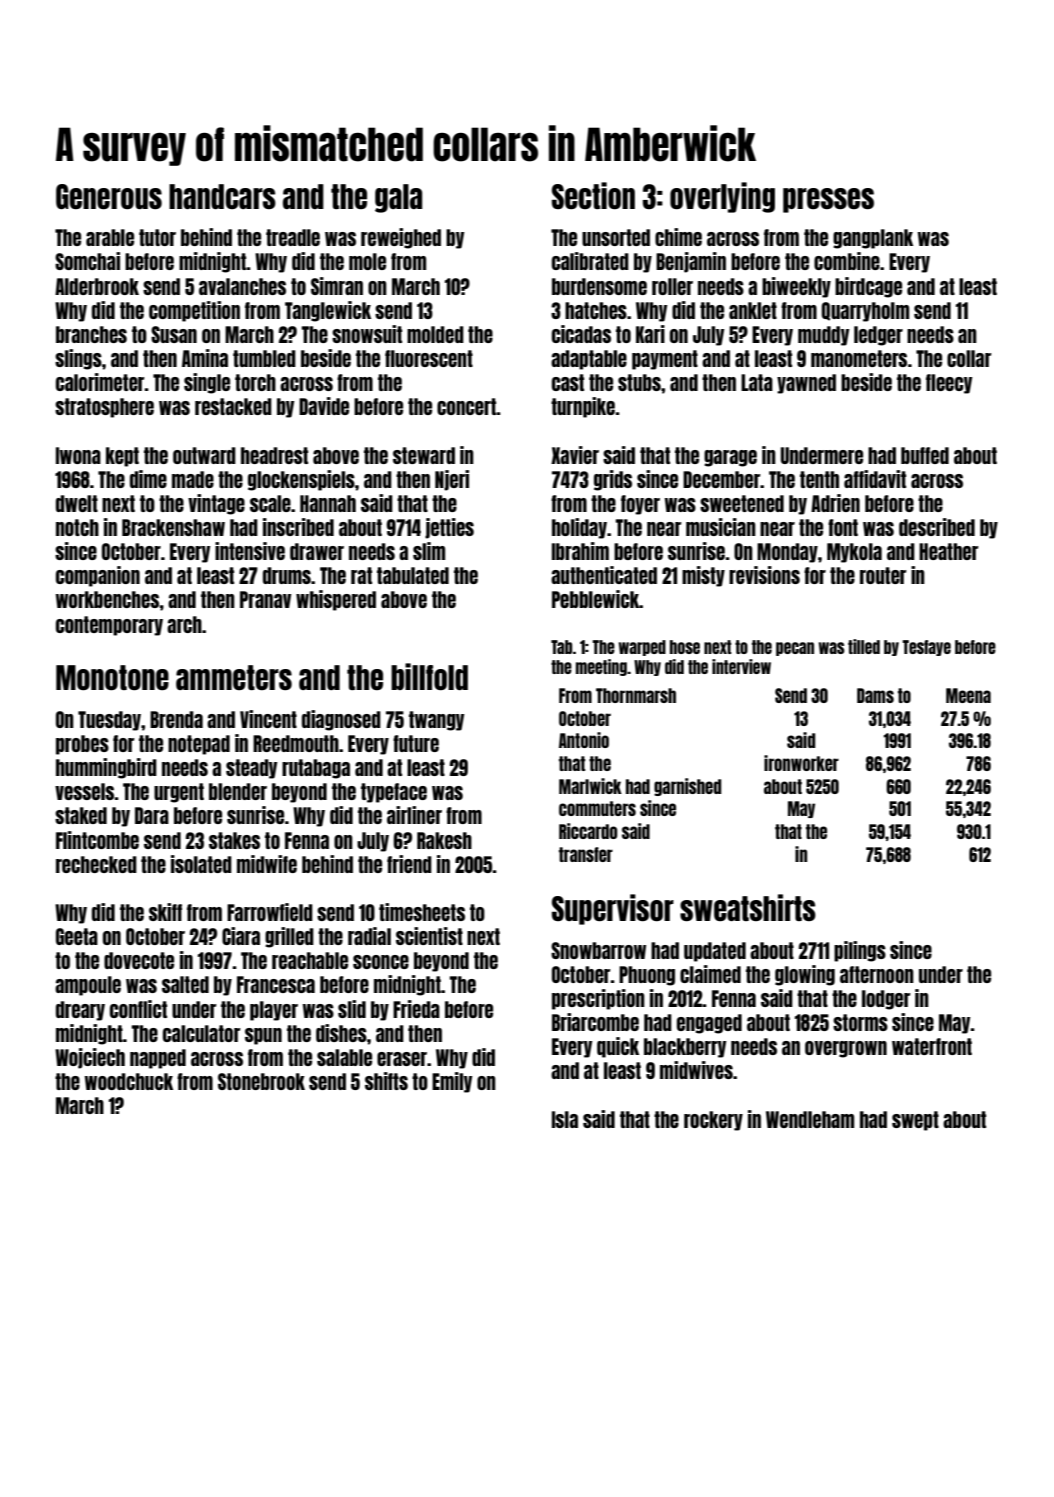 Image resolution: width=1054 pixels, height=1497 pixels. Describe the element at coordinates (222, 196) in the image. I see `handcars` at that location.
